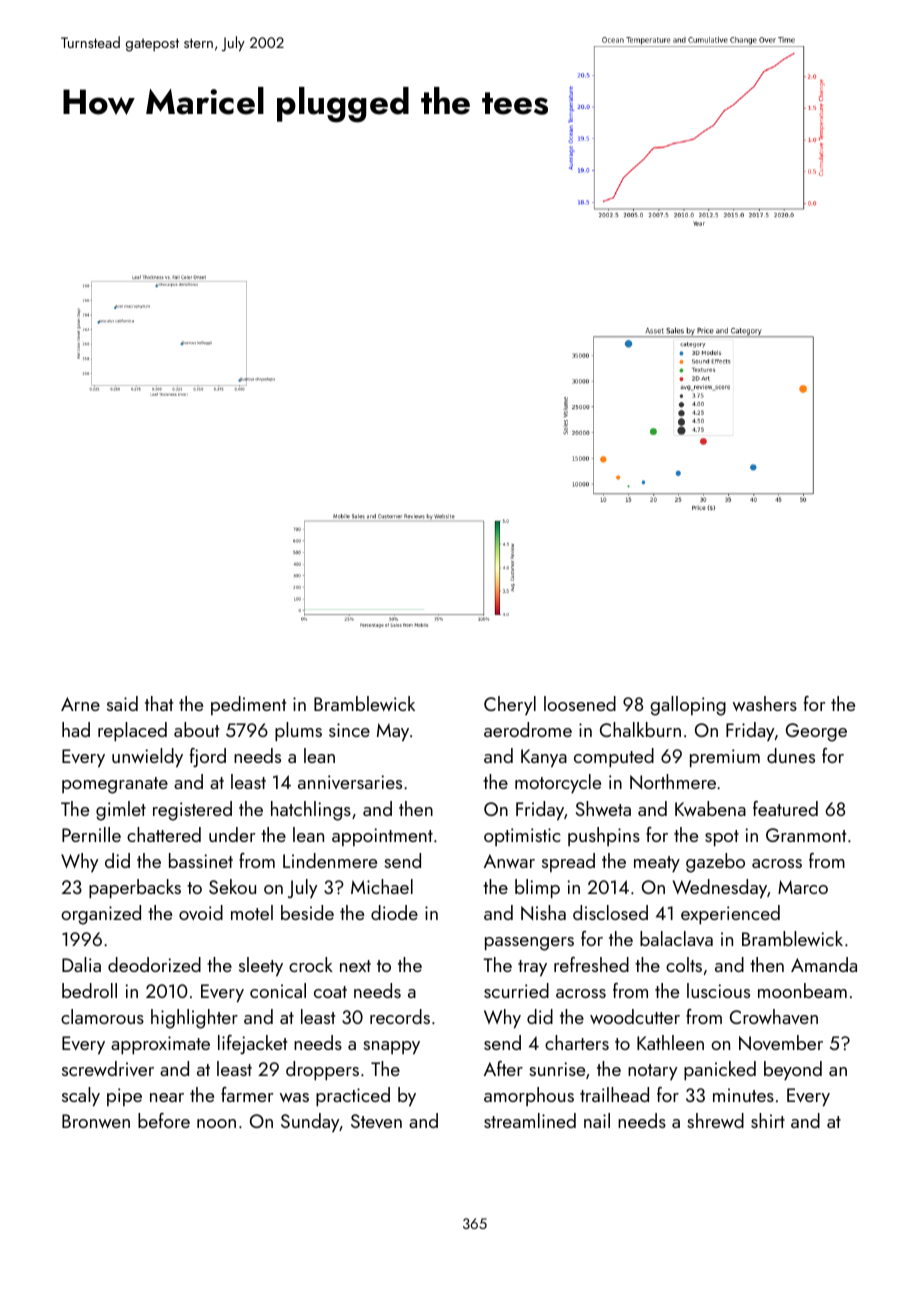 This document has width=924, height=1311. I want to click on coat, so click(330, 992).
